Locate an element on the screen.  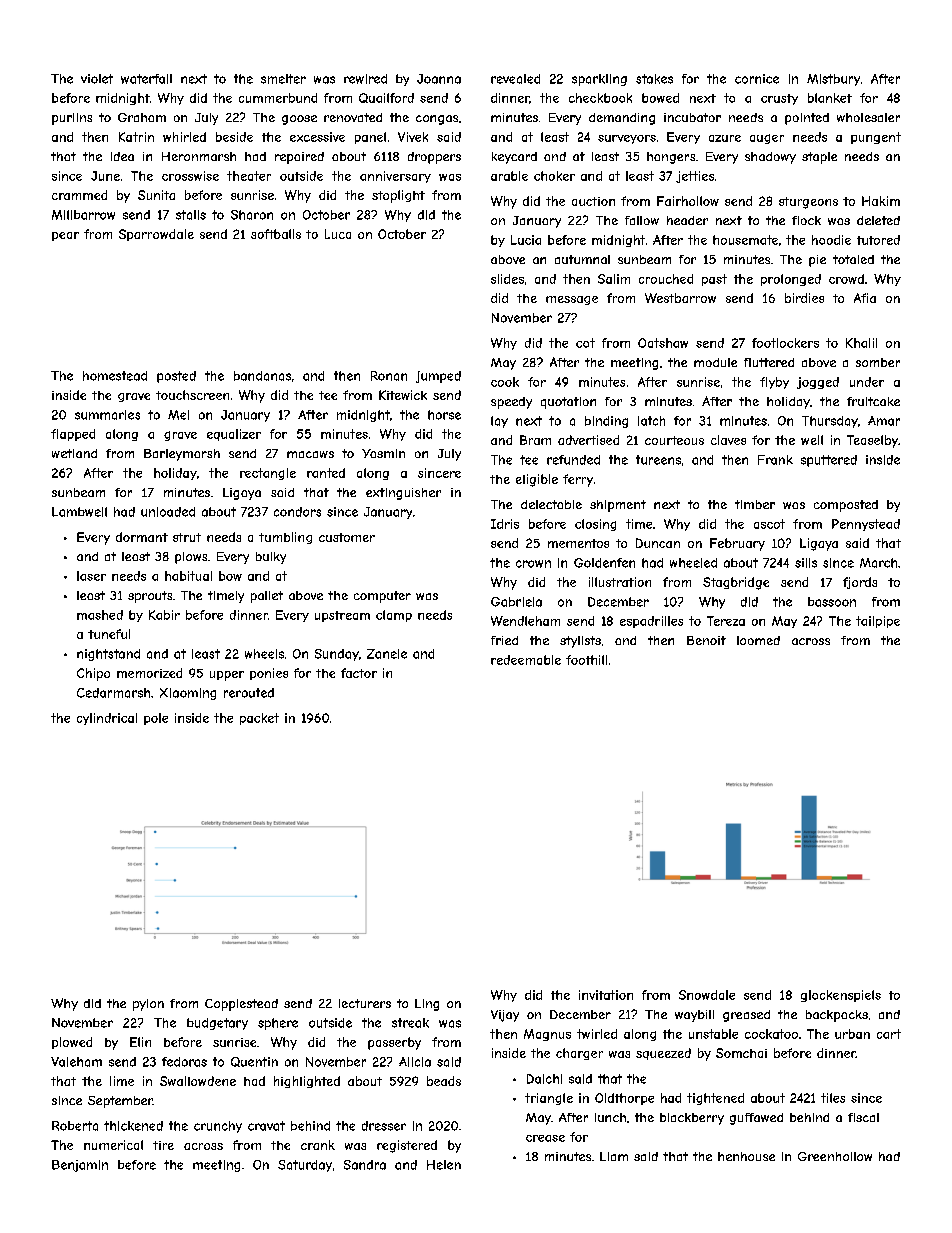
Sandra is located at coordinates (365, 1165).
